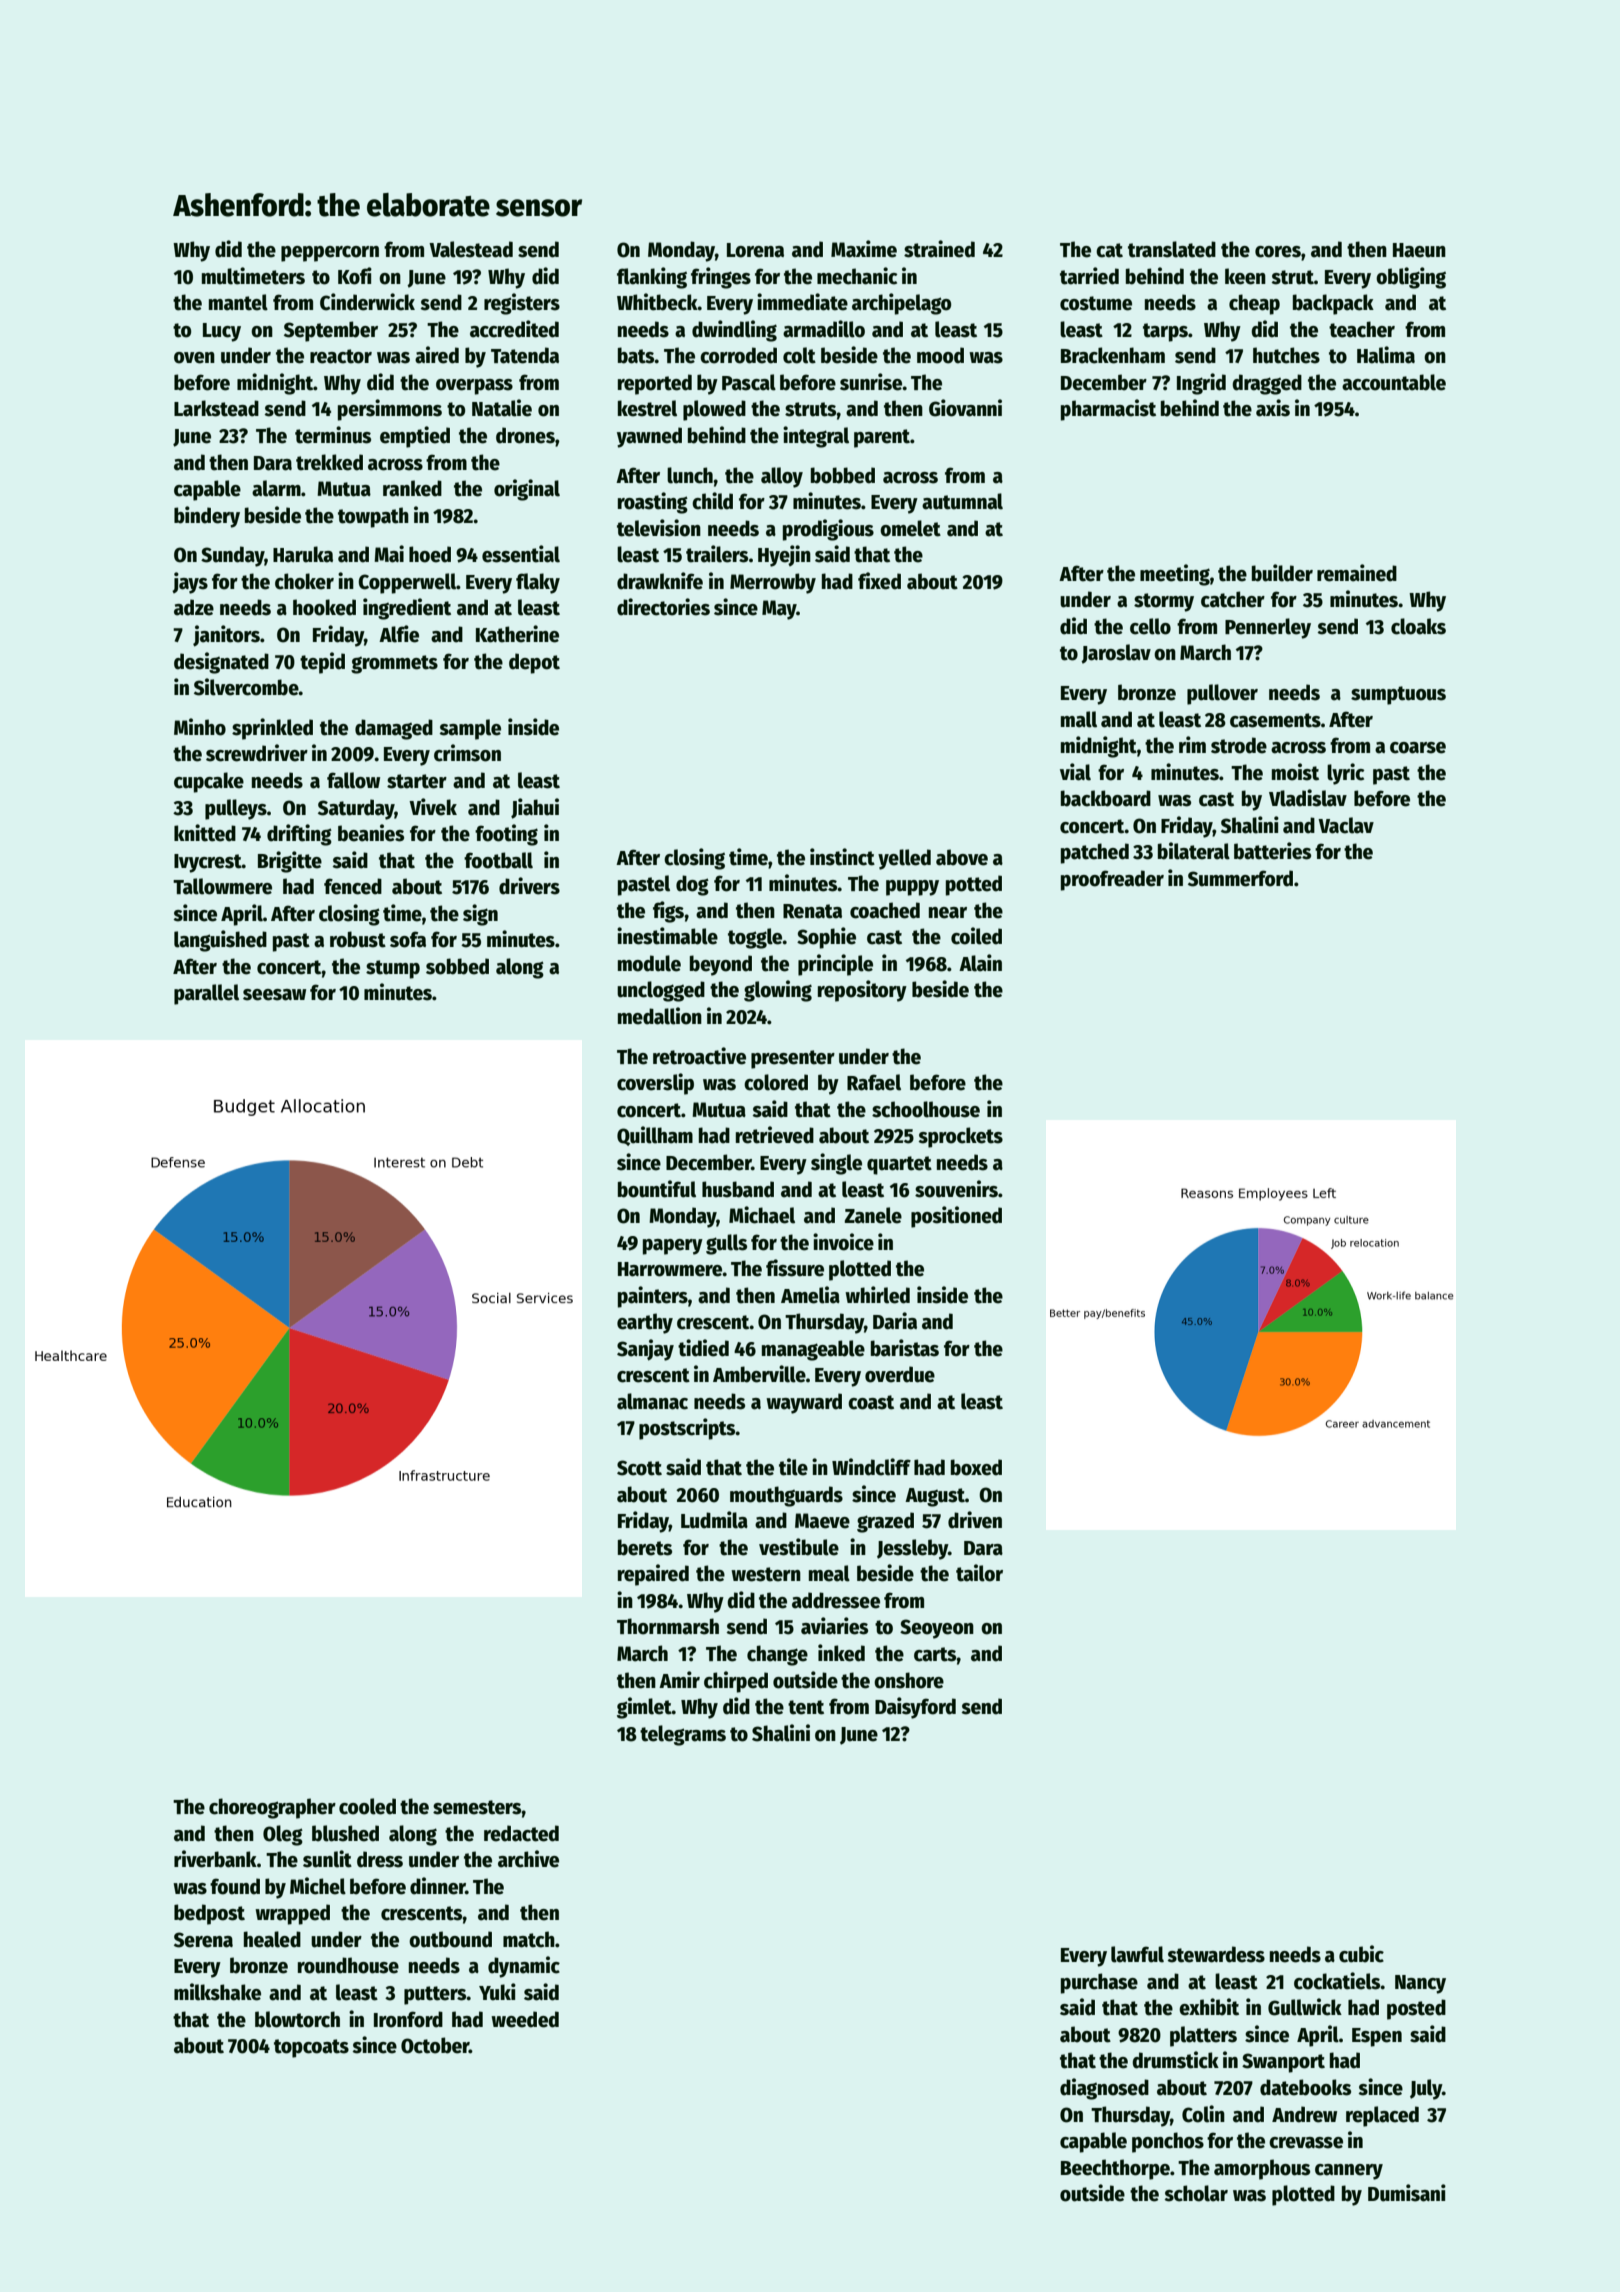 The image size is (1620, 2292). I want to click on Lorena, so click(755, 250).
